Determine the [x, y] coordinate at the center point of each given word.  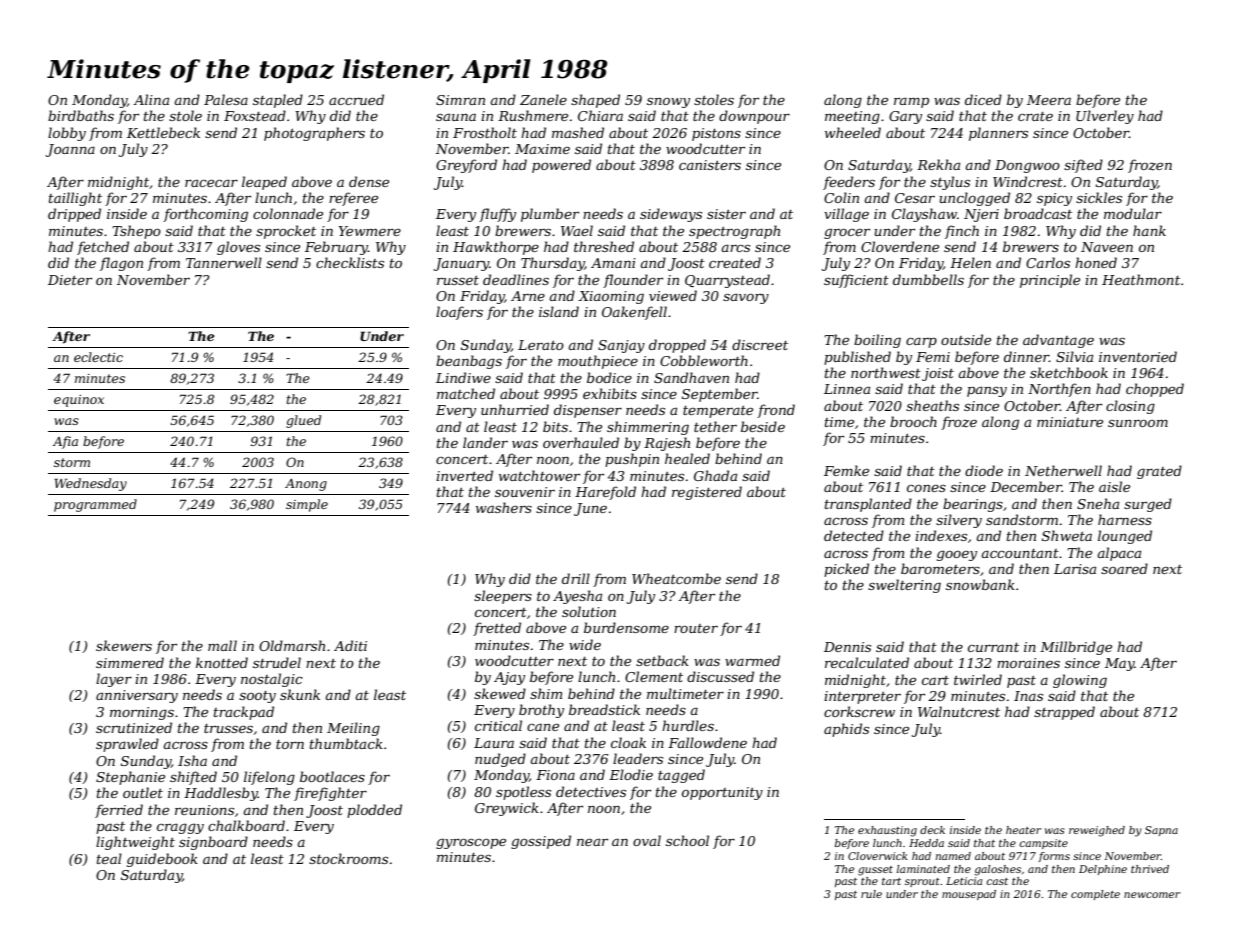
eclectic [98, 357]
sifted [1083, 166]
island [559, 311]
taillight [75, 199]
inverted [464, 475]
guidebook [162, 860]
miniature [1070, 422]
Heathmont [1141, 279]
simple [307, 505]
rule [871, 894]
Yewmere [370, 231]
